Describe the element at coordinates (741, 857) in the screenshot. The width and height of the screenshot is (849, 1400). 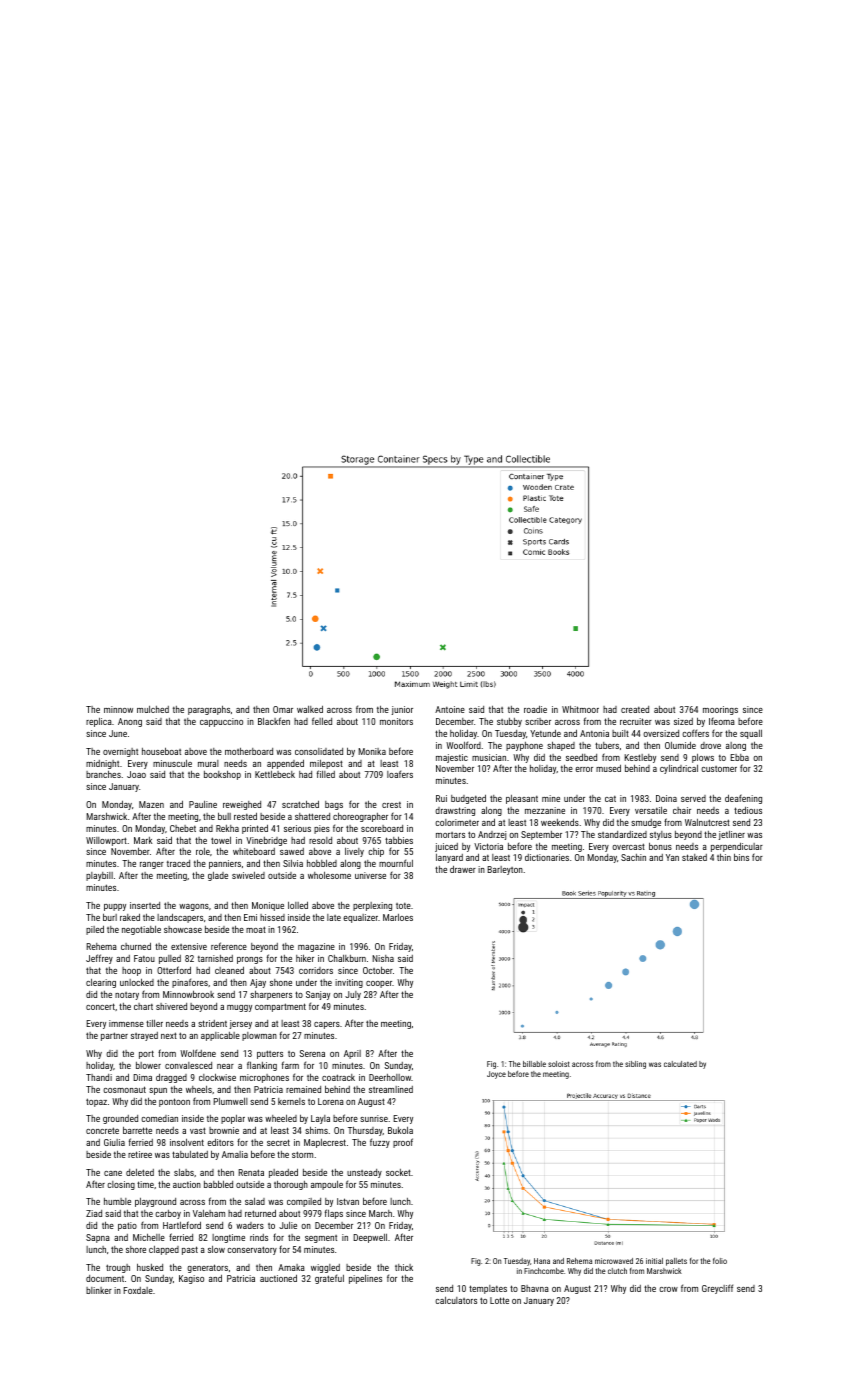
I see `bins` at that location.
